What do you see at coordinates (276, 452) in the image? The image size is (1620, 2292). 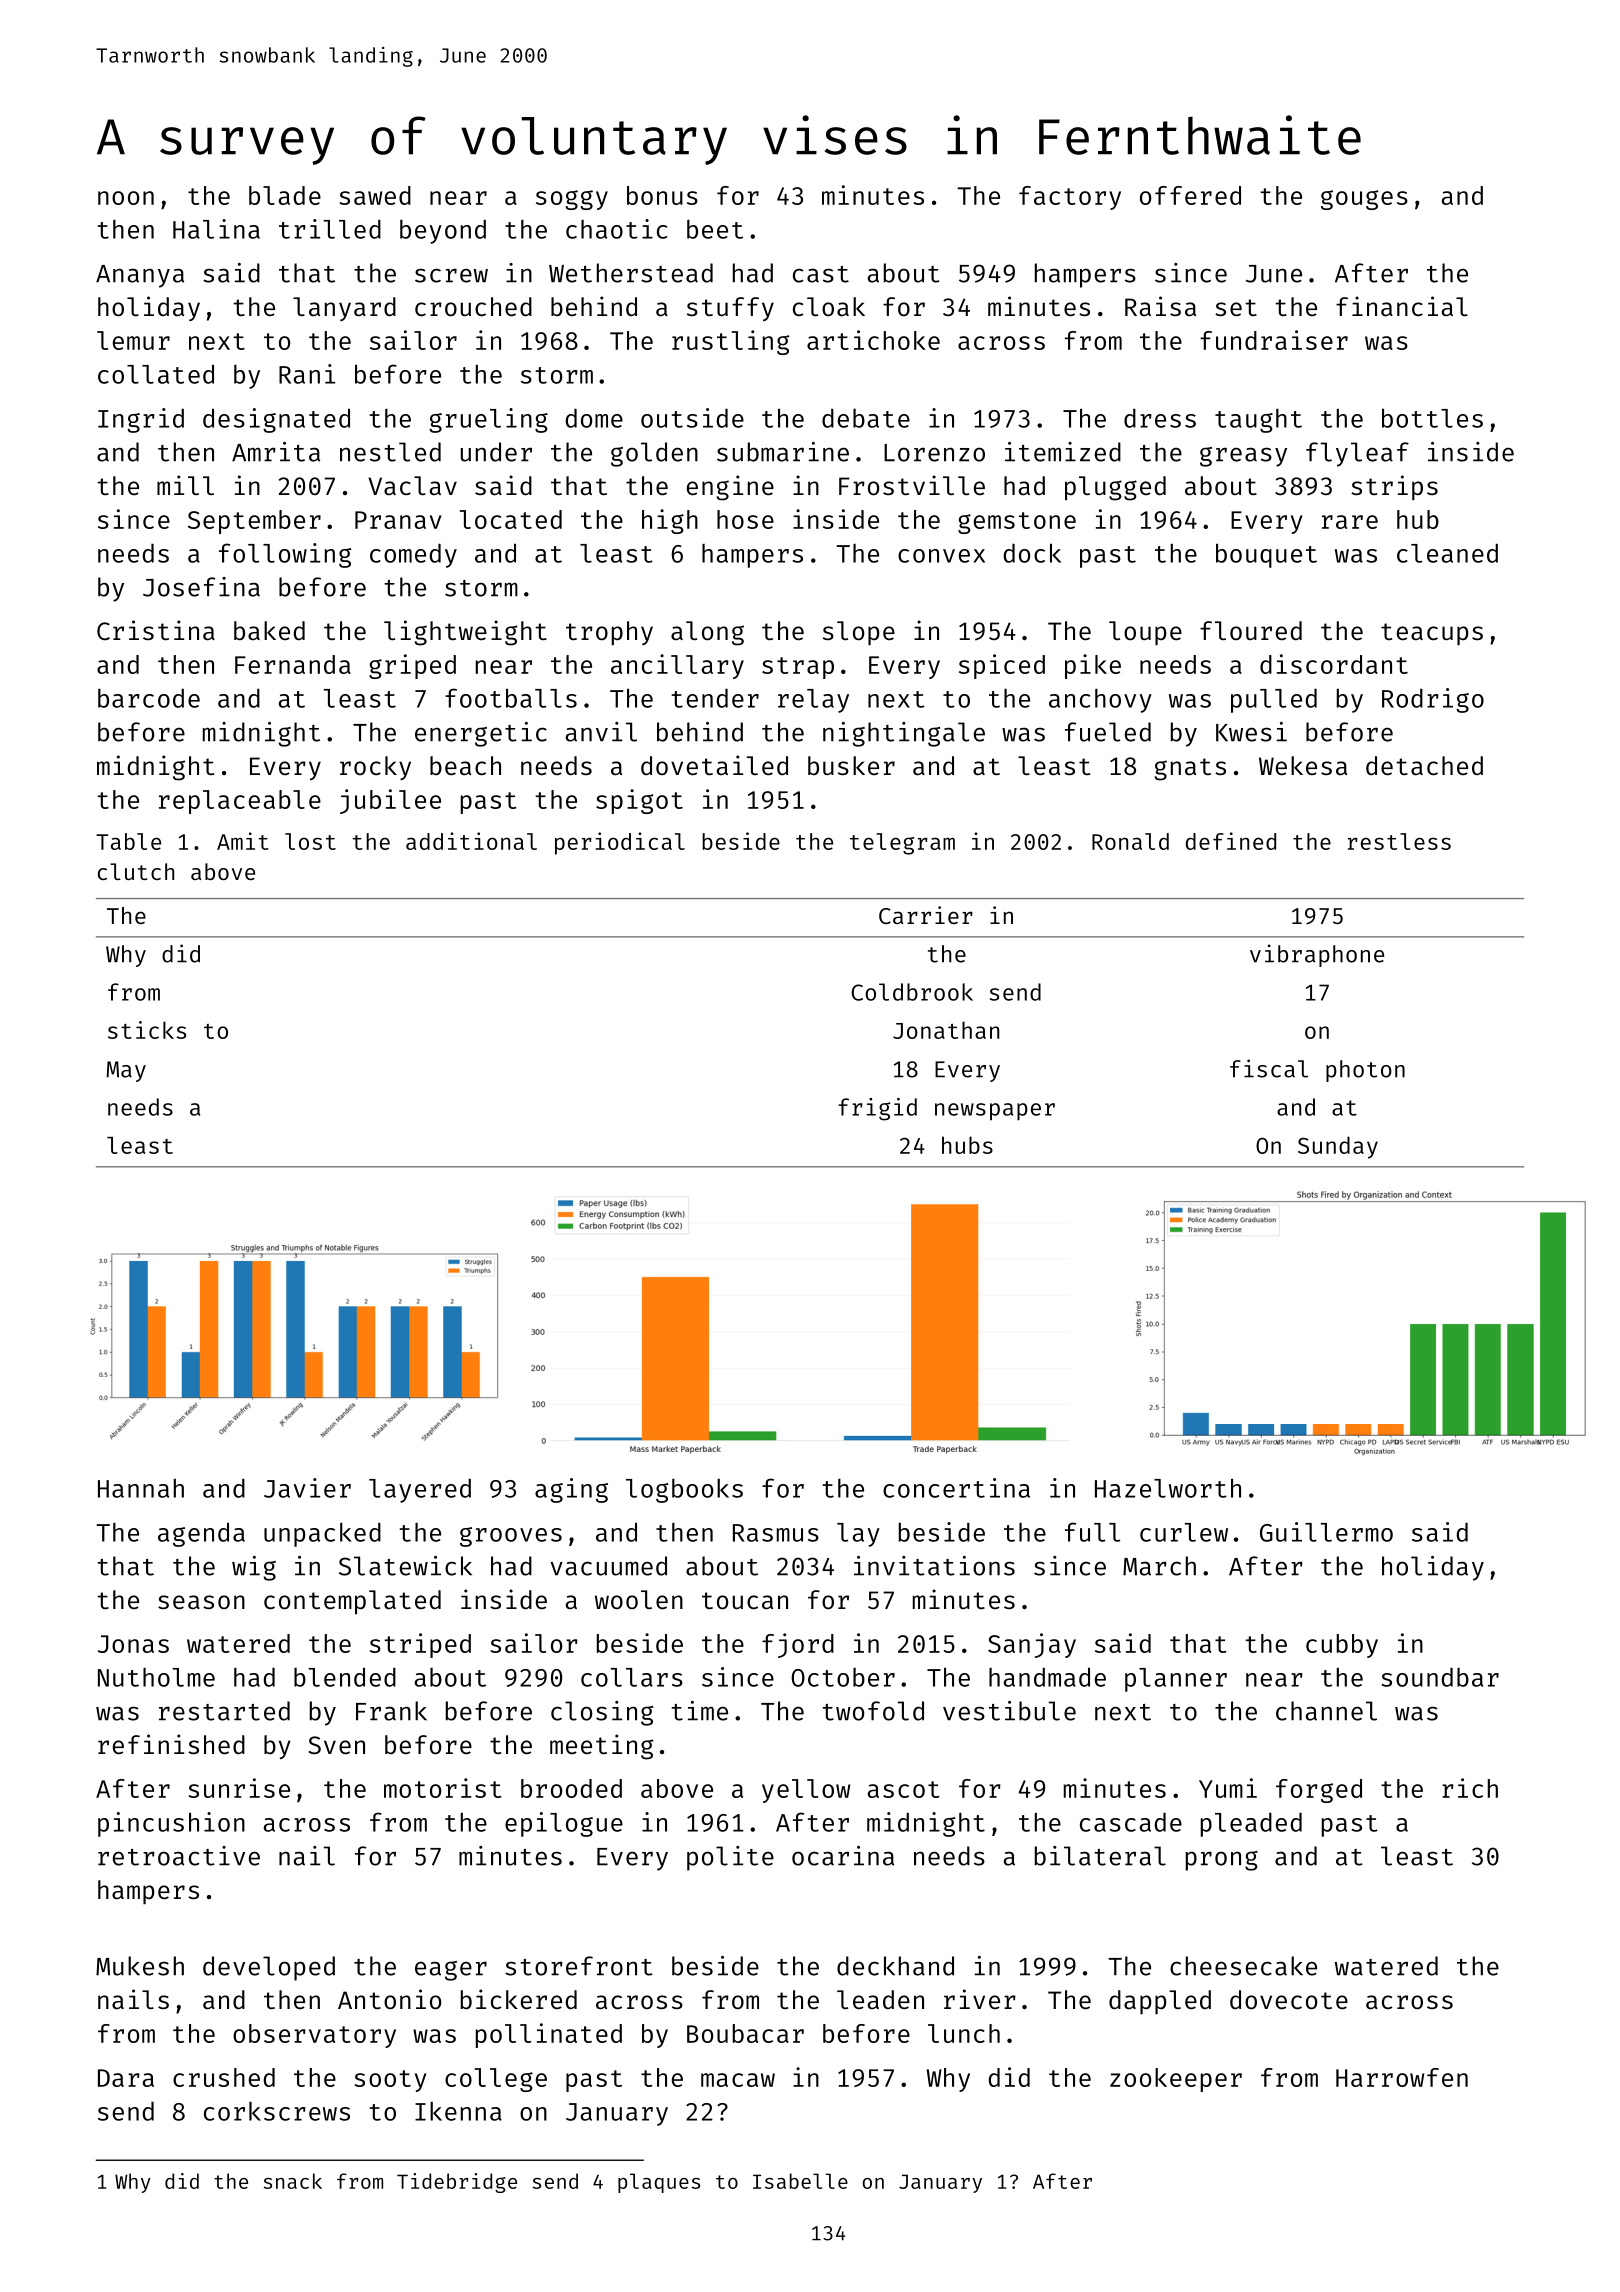 I see `Amrita` at bounding box center [276, 452].
